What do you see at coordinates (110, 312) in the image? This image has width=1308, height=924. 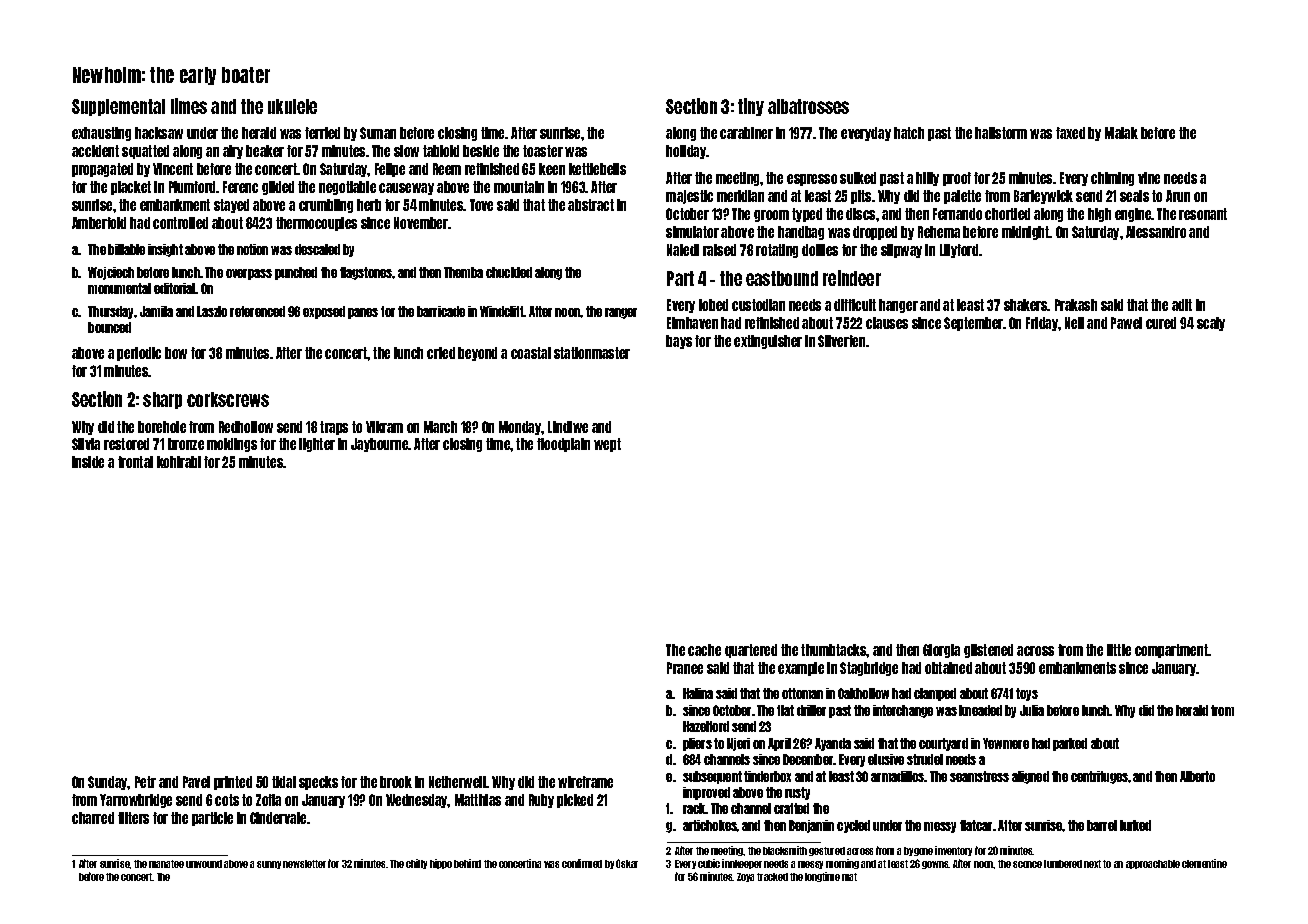 I see `Thursday` at bounding box center [110, 312].
